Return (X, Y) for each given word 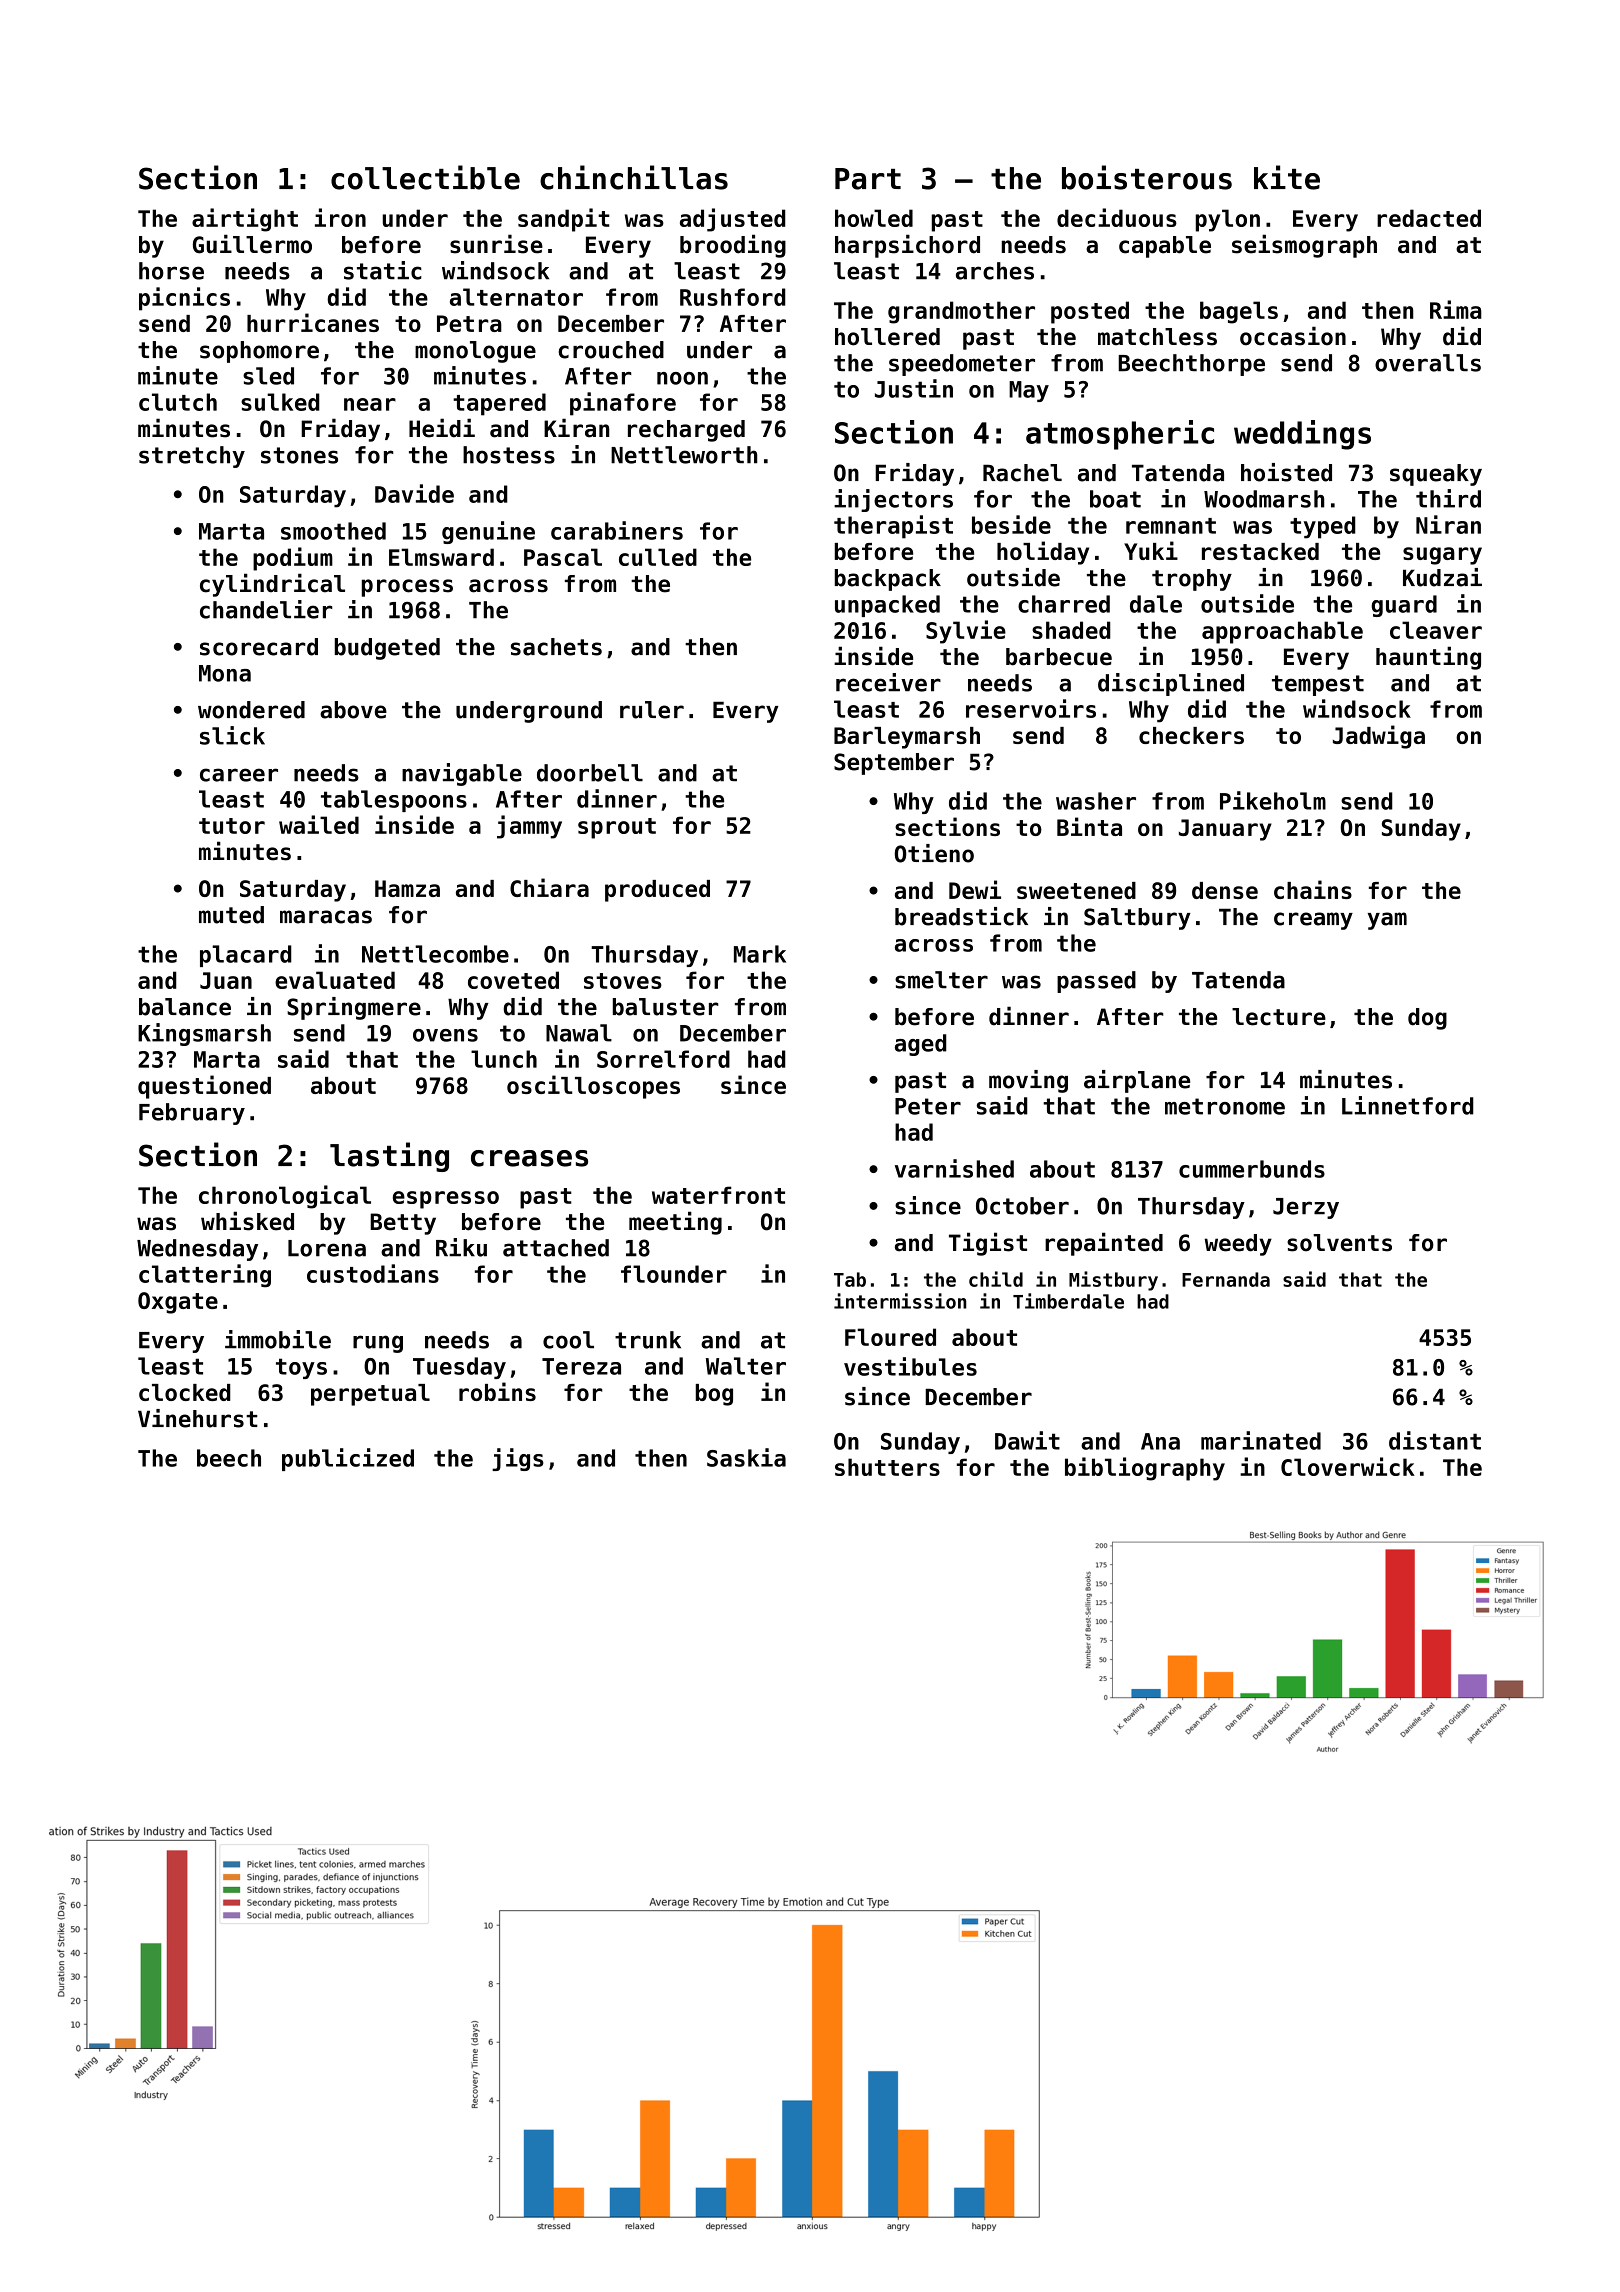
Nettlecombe (435, 954)
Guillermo (252, 244)
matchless (1157, 337)
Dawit (1027, 1440)
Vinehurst (198, 1418)
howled (874, 218)
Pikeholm (1273, 800)
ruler (652, 710)
